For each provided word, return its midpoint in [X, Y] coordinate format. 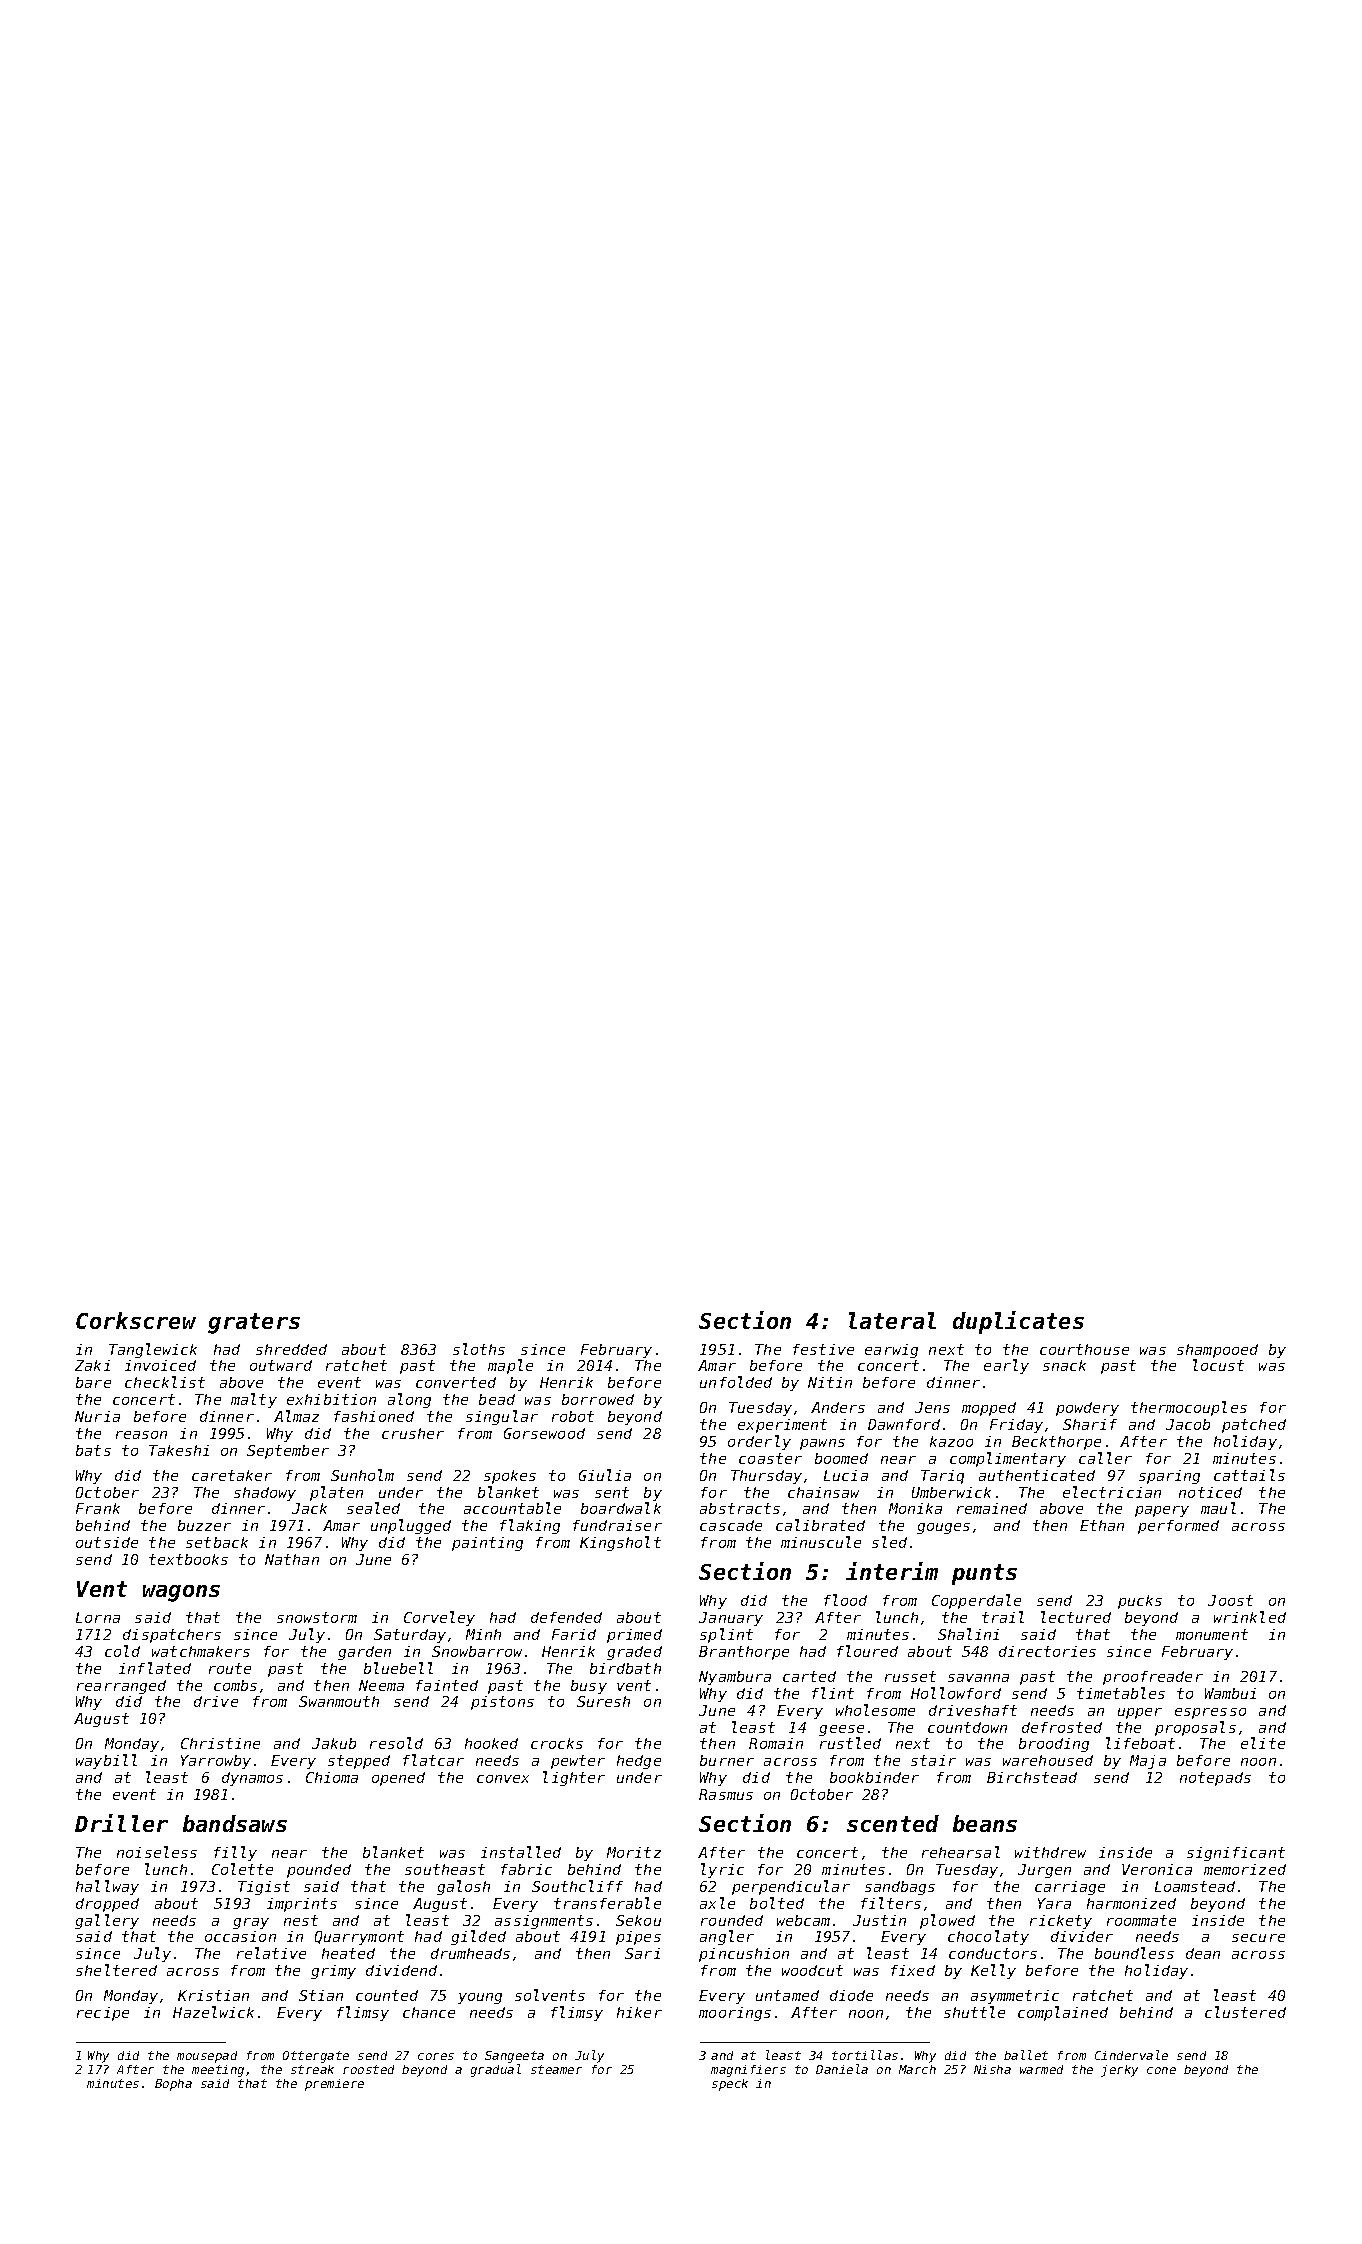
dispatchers [172, 1636]
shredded [291, 1349]
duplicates [1018, 1322]
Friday [1016, 1426]
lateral [892, 1320]
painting [487, 1544]
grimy [333, 1972]
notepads [1215, 1779]
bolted [777, 1903]
